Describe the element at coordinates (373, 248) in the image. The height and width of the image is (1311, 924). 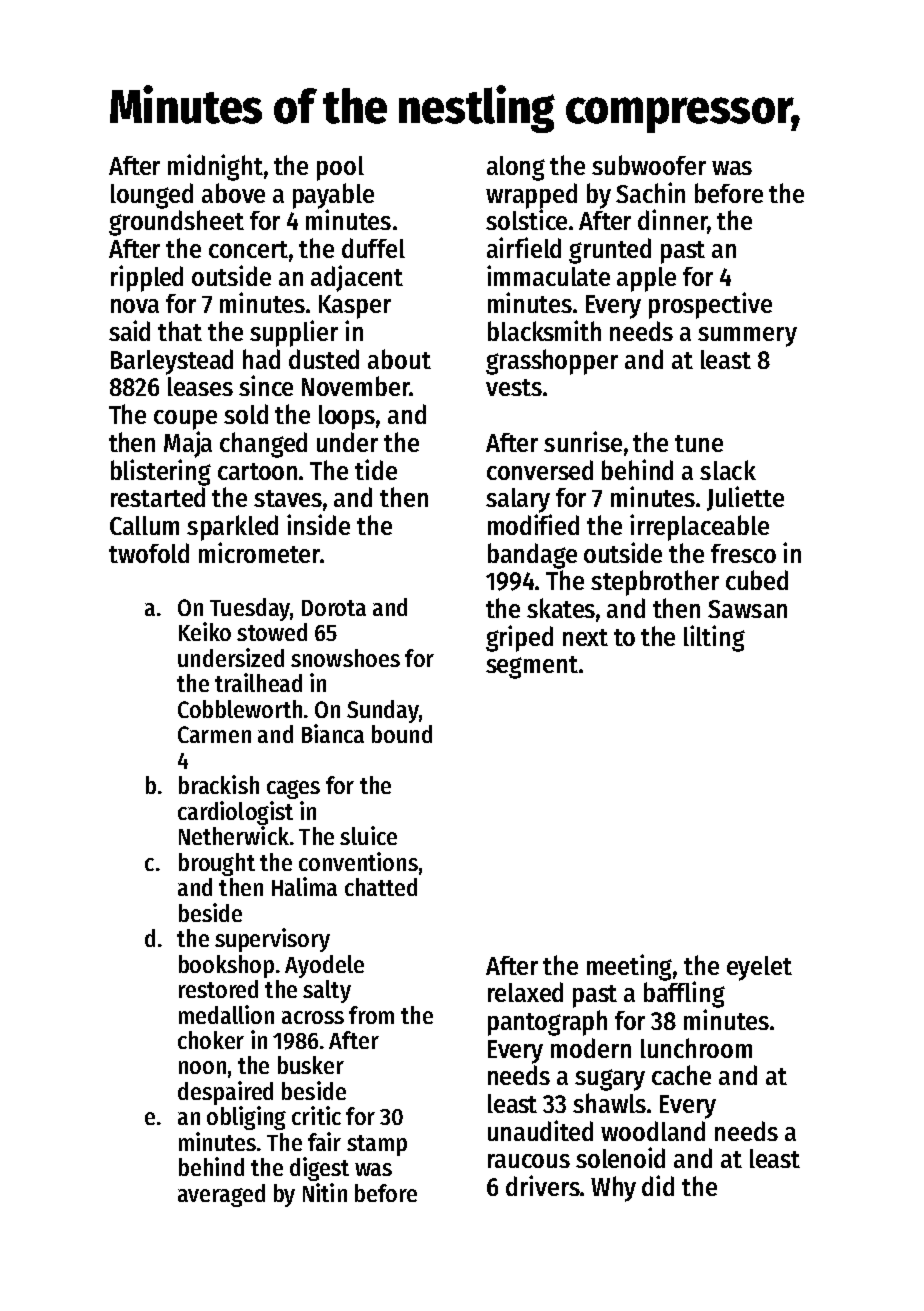
I see `duffel` at that location.
